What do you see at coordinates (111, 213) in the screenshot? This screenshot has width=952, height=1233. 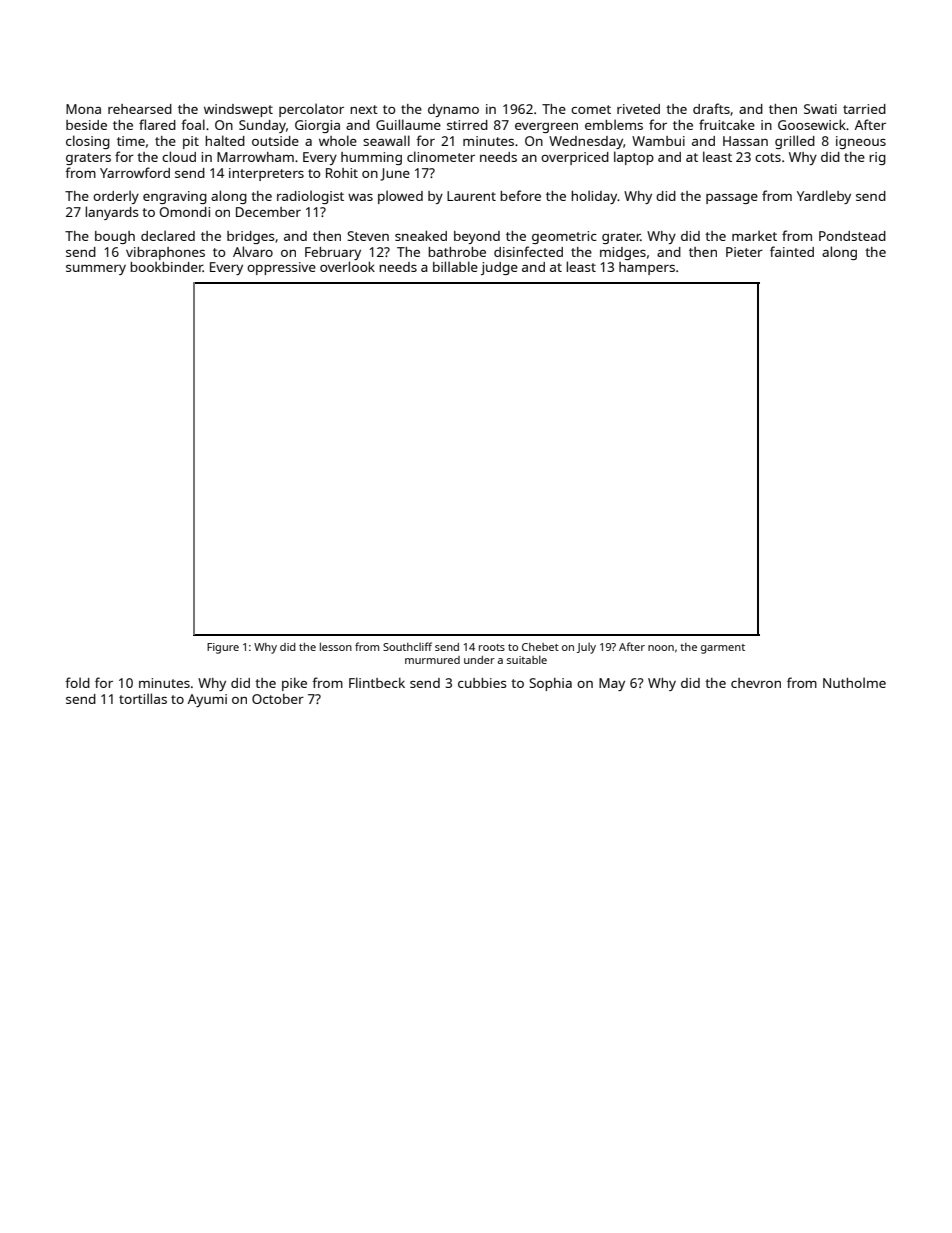 I see `lanyards` at bounding box center [111, 213].
